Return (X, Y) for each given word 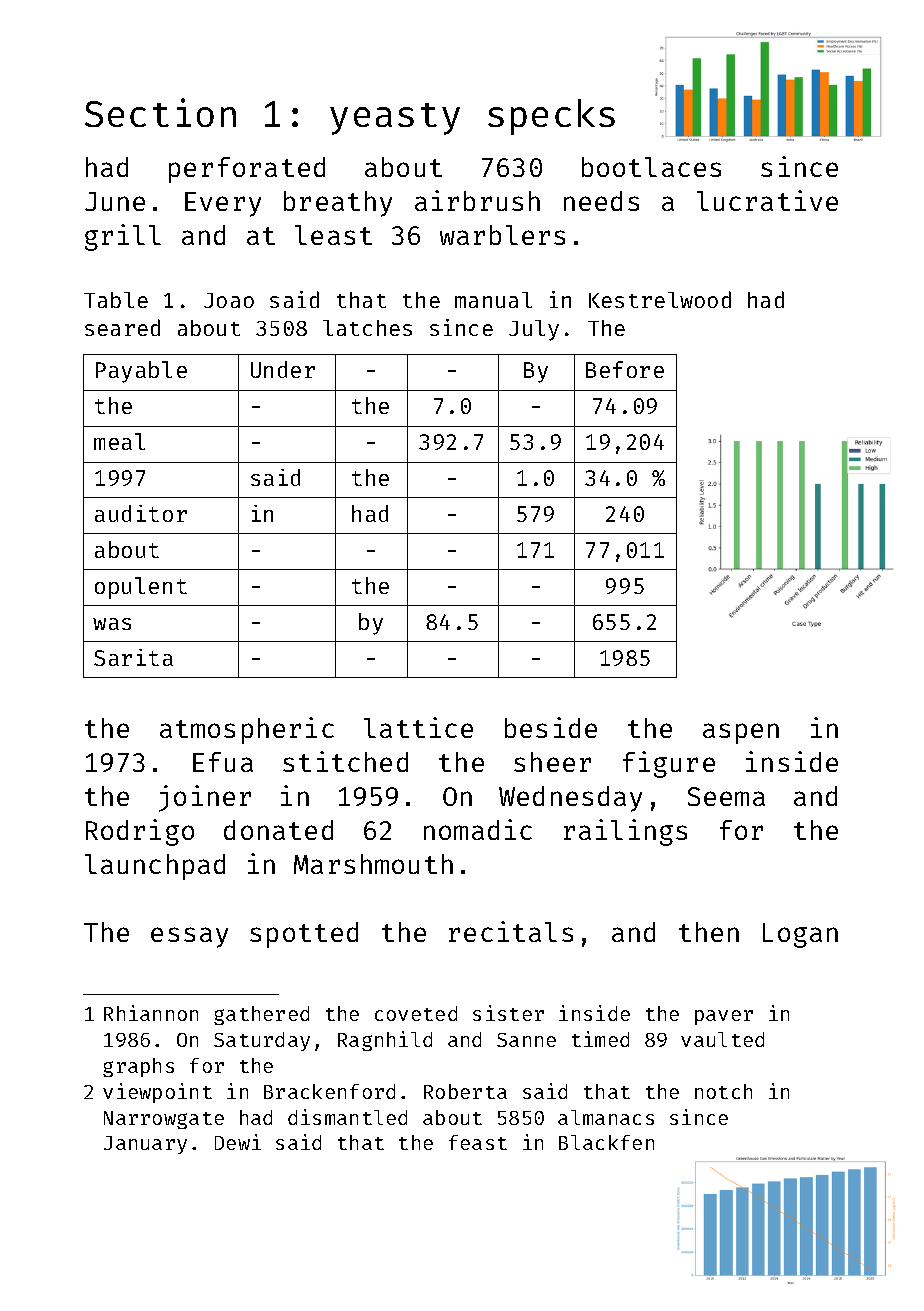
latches (367, 328)
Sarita (133, 657)
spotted (304, 935)
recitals (511, 931)
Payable (141, 372)
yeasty (395, 119)
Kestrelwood (660, 299)
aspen (741, 733)
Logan (800, 935)
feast (478, 1142)
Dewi (238, 1142)
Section (160, 112)
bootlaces (651, 167)
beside (551, 727)
